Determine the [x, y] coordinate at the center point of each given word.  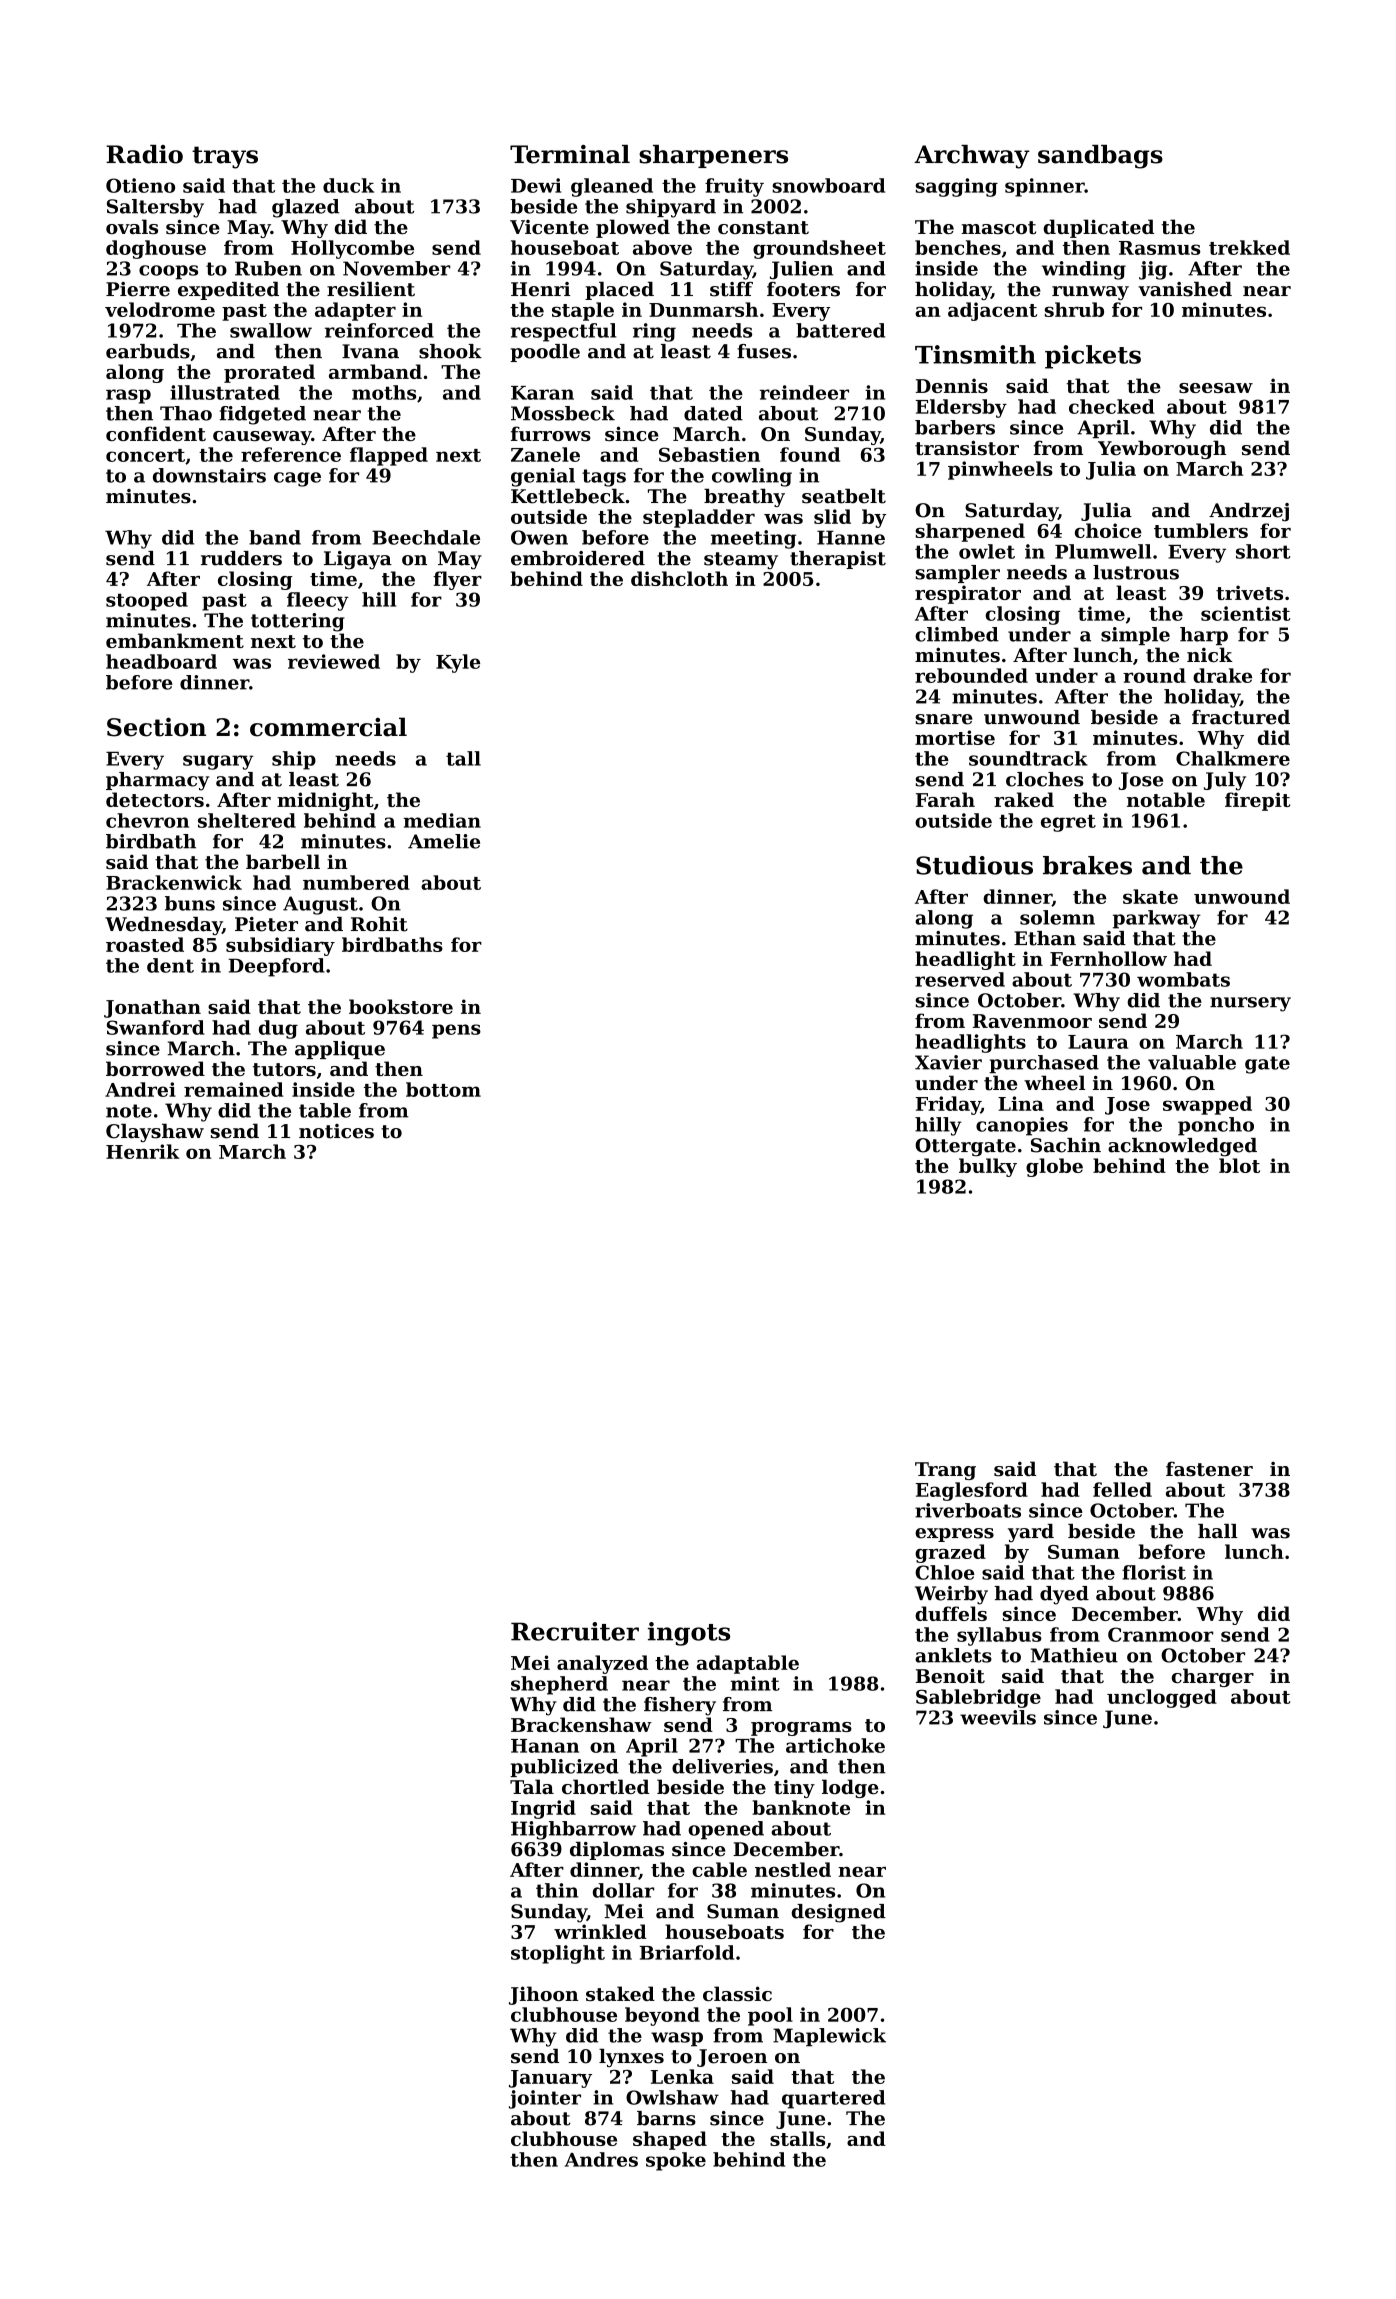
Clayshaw [155, 1132]
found [810, 454]
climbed [957, 634]
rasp [128, 396]
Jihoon [544, 1995]
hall [1218, 1531]
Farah [945, 799]
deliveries [722, 1766]
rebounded [971, 675]
